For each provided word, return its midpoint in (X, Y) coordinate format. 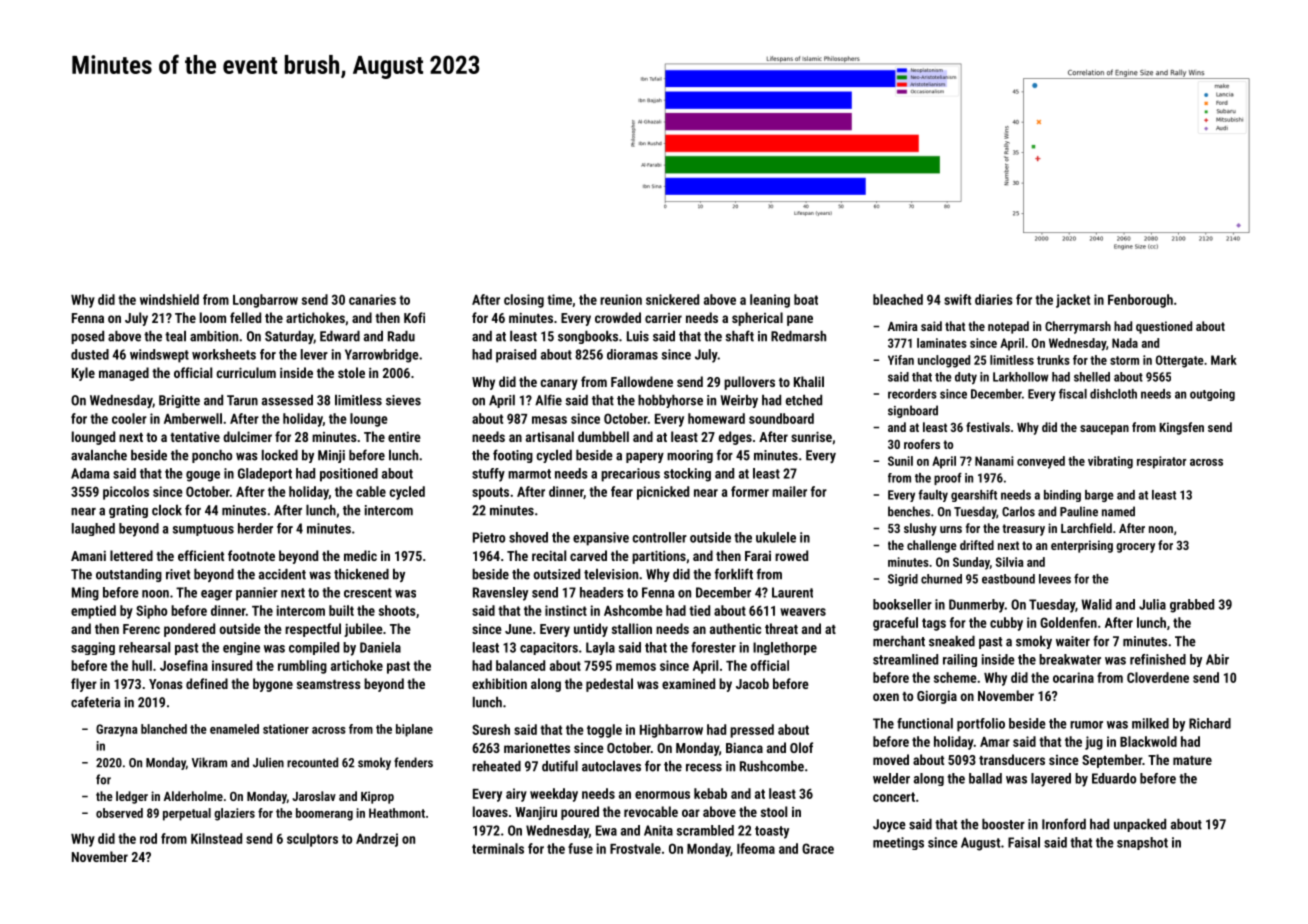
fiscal (1073, 394)
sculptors (312, 840)
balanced (520, 665)
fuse (580, 848)
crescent (368, 593)
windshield (169, 299)
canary (559, 384)
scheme (955, 677)
